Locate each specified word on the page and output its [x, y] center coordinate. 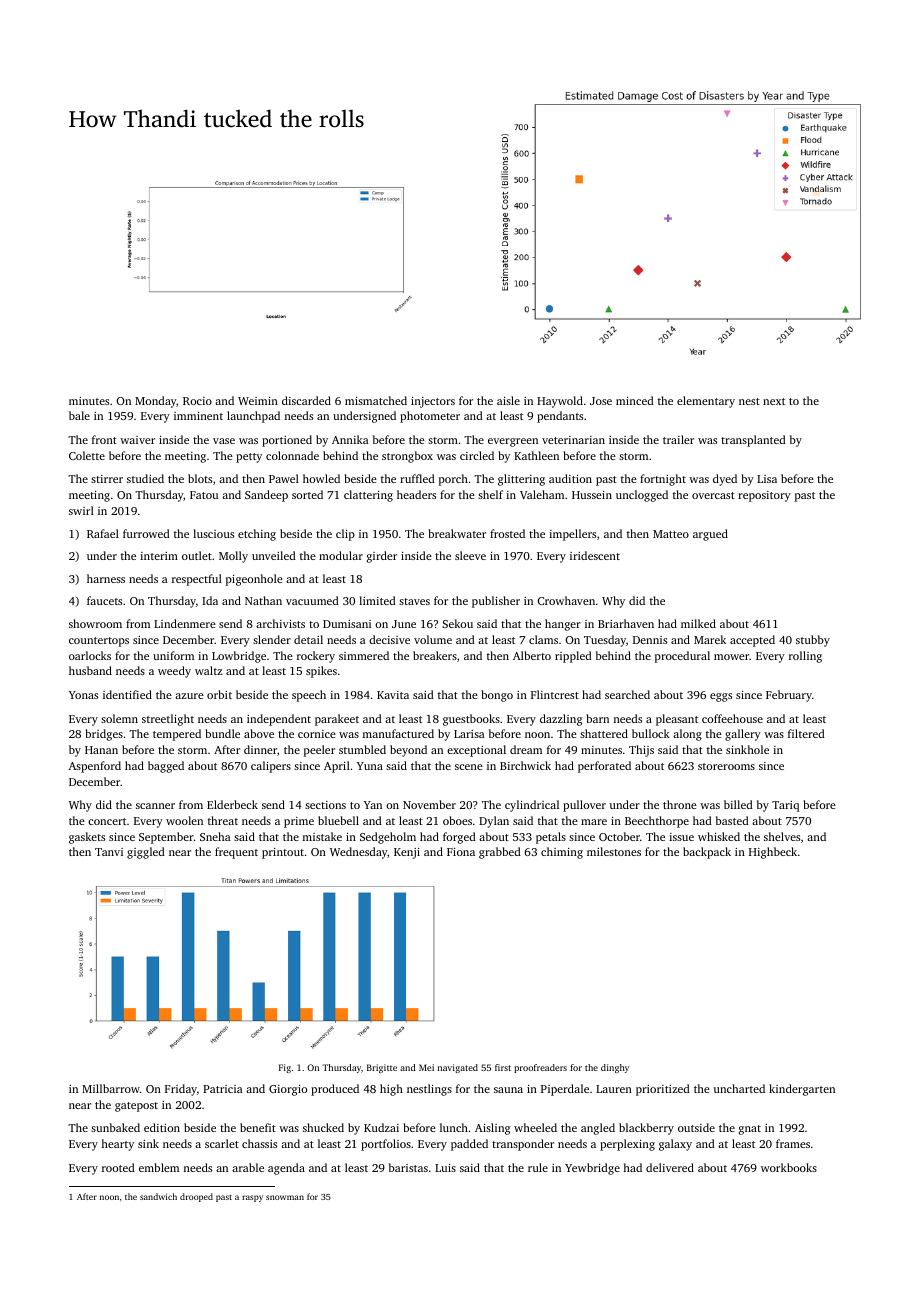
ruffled [417, 478]
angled [598, 1129]
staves [414, 601]
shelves [782, 836]
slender [272, 639]
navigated [458, 1068]
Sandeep [266, 496]
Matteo [671, 534]
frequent [236, 853]
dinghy [615, 1068]
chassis [259, 1143]
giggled [146, 853]
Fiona [461, 852]
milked [698, 623]
